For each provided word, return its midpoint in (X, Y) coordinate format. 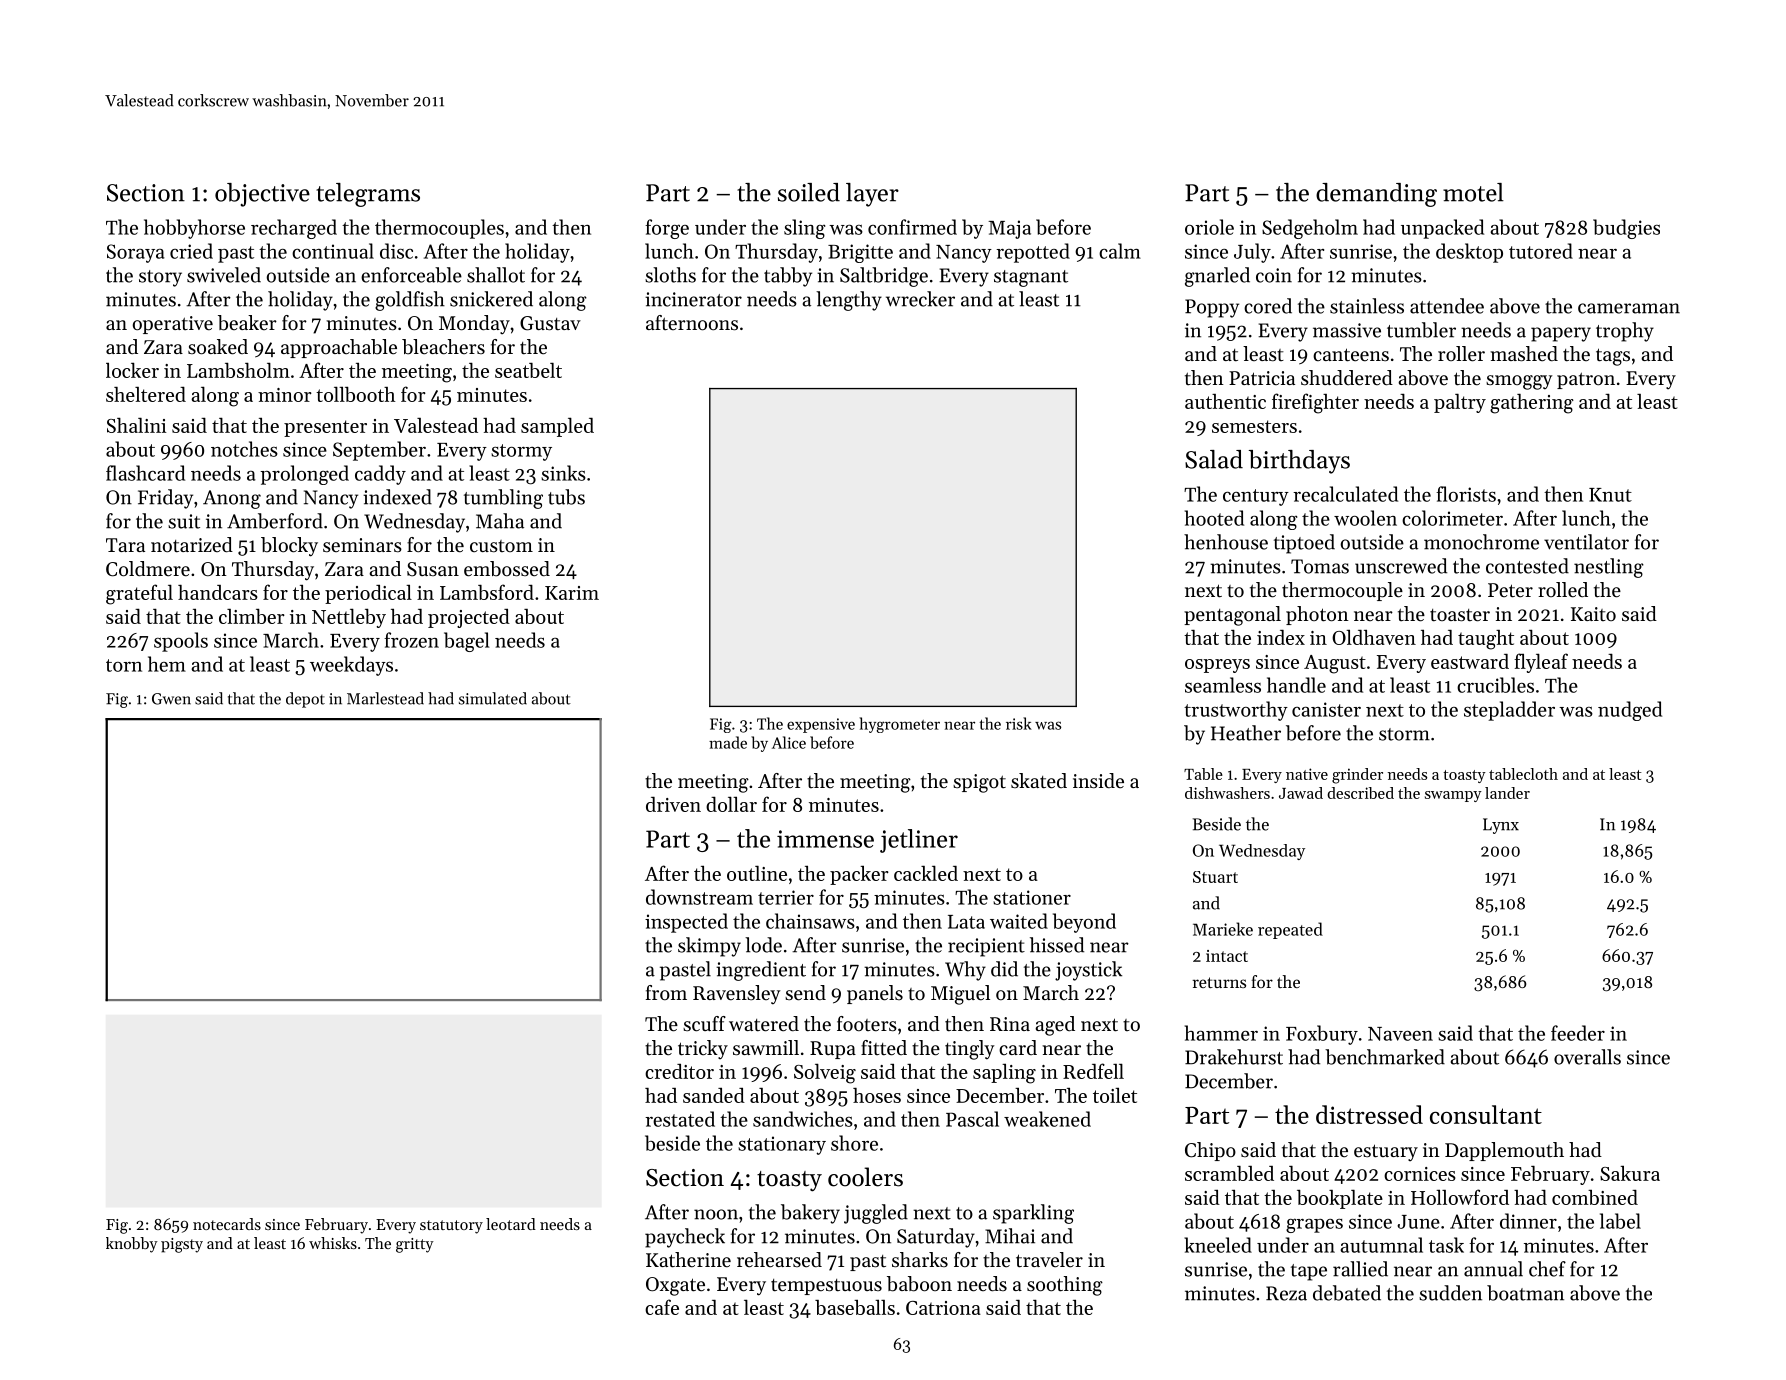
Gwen (171, 699)
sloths (670, 275)
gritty (415, 1245)
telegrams (368, 195)
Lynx (1501, 826)
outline (757, 873)
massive (1347, 330)
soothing (1065, 1286)
